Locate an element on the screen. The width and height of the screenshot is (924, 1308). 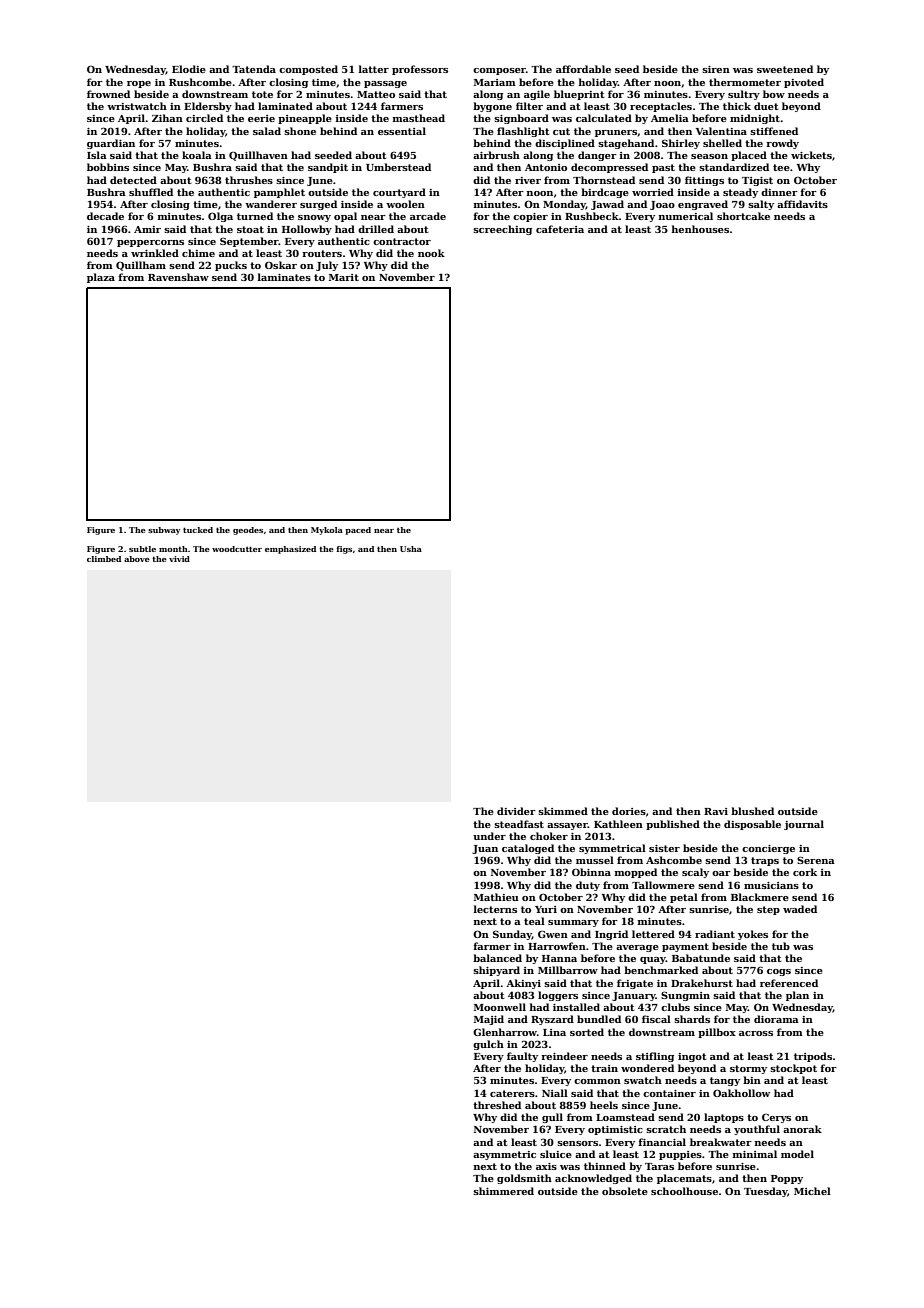
threshed is located at coordinates (497, 1105).
